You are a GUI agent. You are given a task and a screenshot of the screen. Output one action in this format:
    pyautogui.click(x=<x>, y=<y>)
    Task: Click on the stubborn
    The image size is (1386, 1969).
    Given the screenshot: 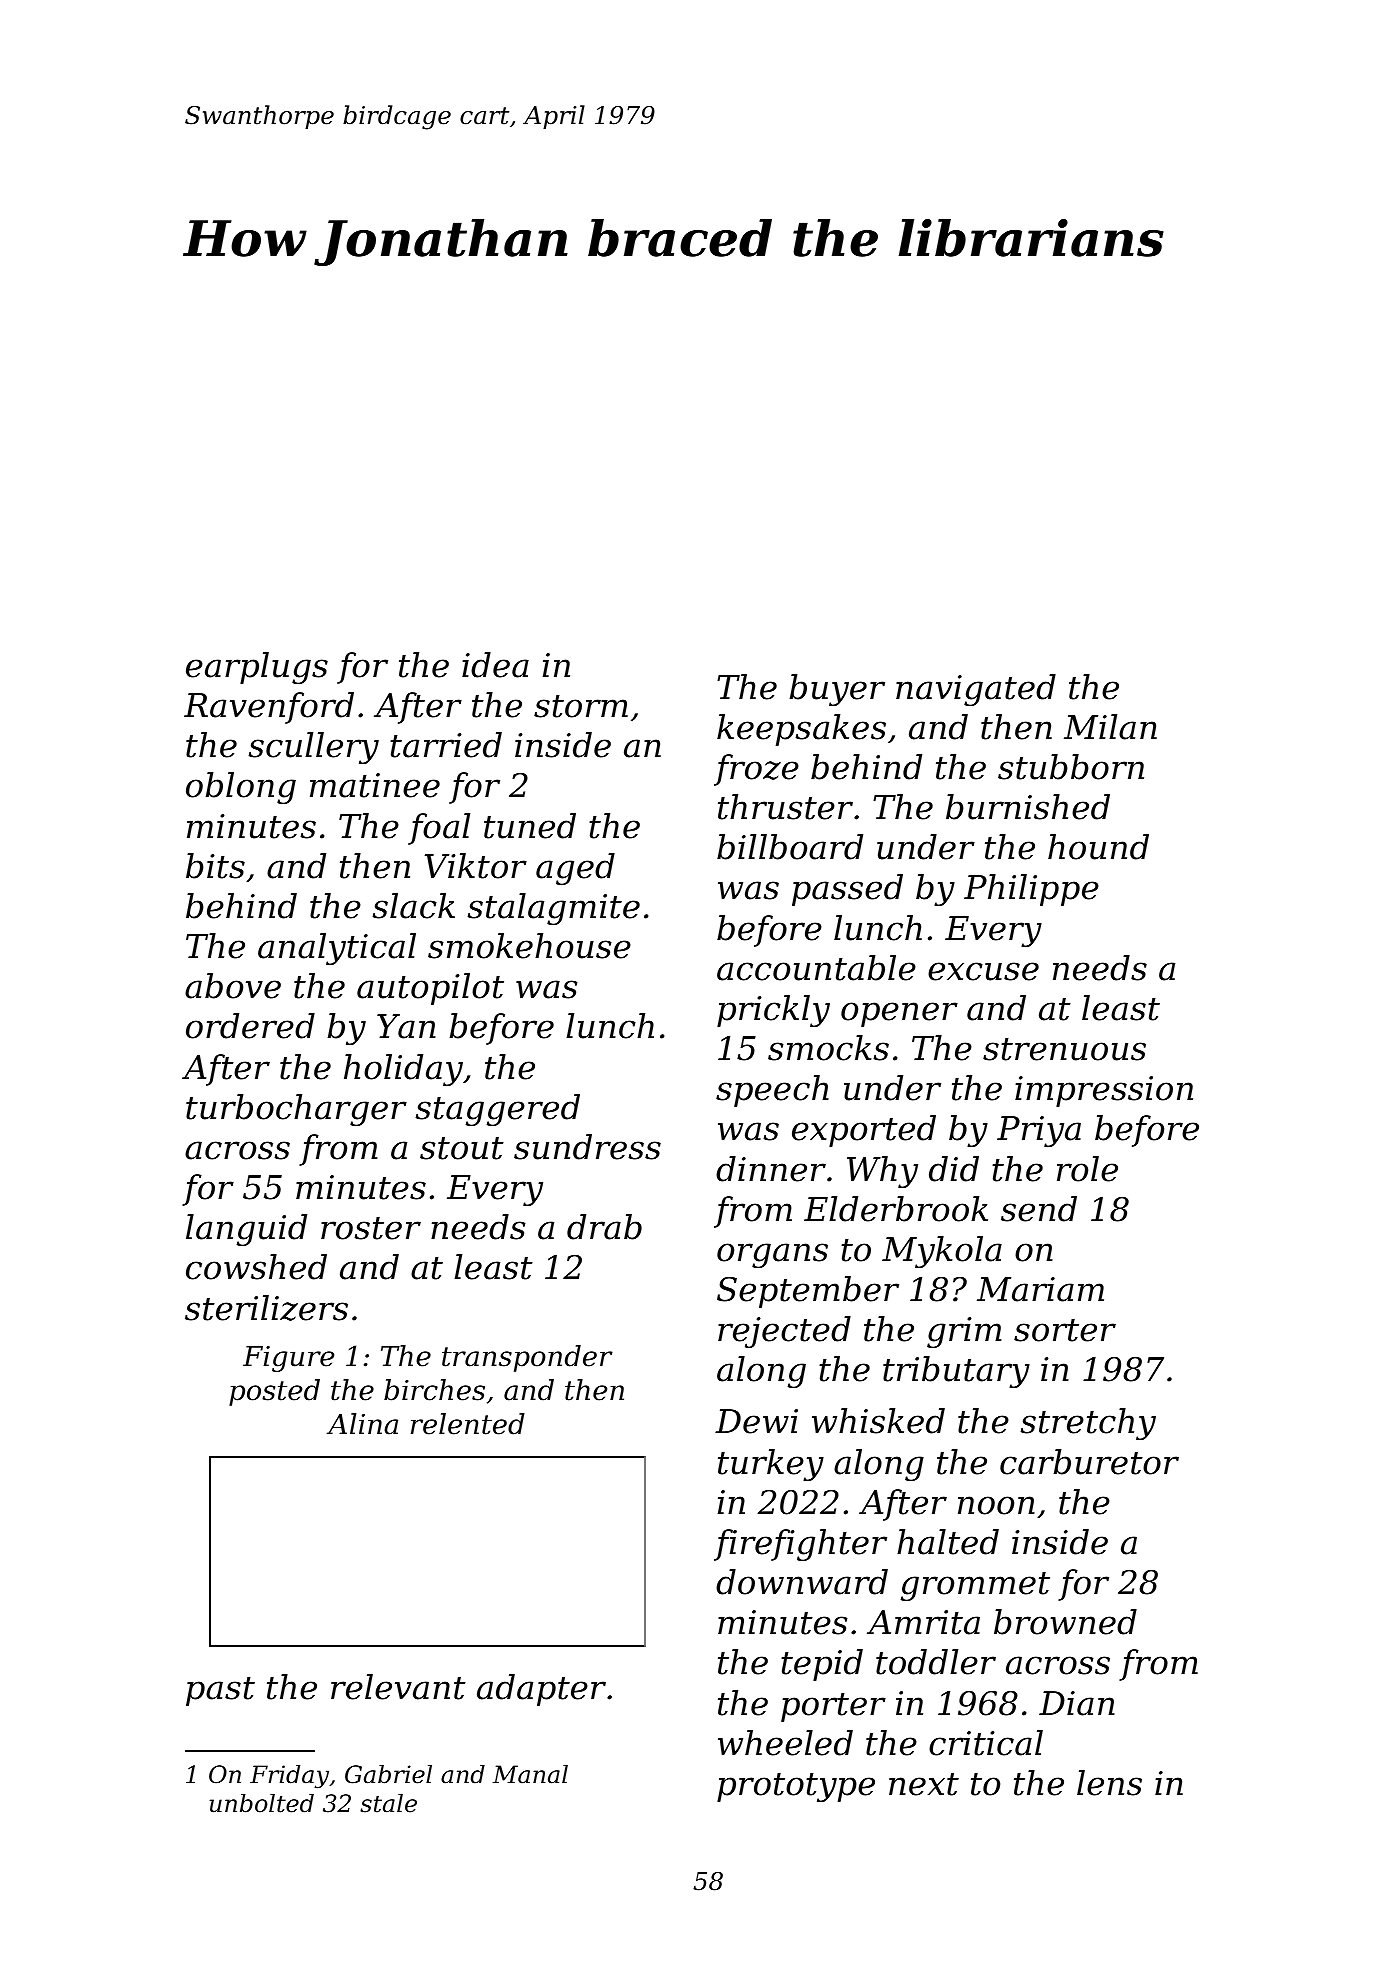 What is the action you would take?
    pyautogui.click(x=1071, y=767)
